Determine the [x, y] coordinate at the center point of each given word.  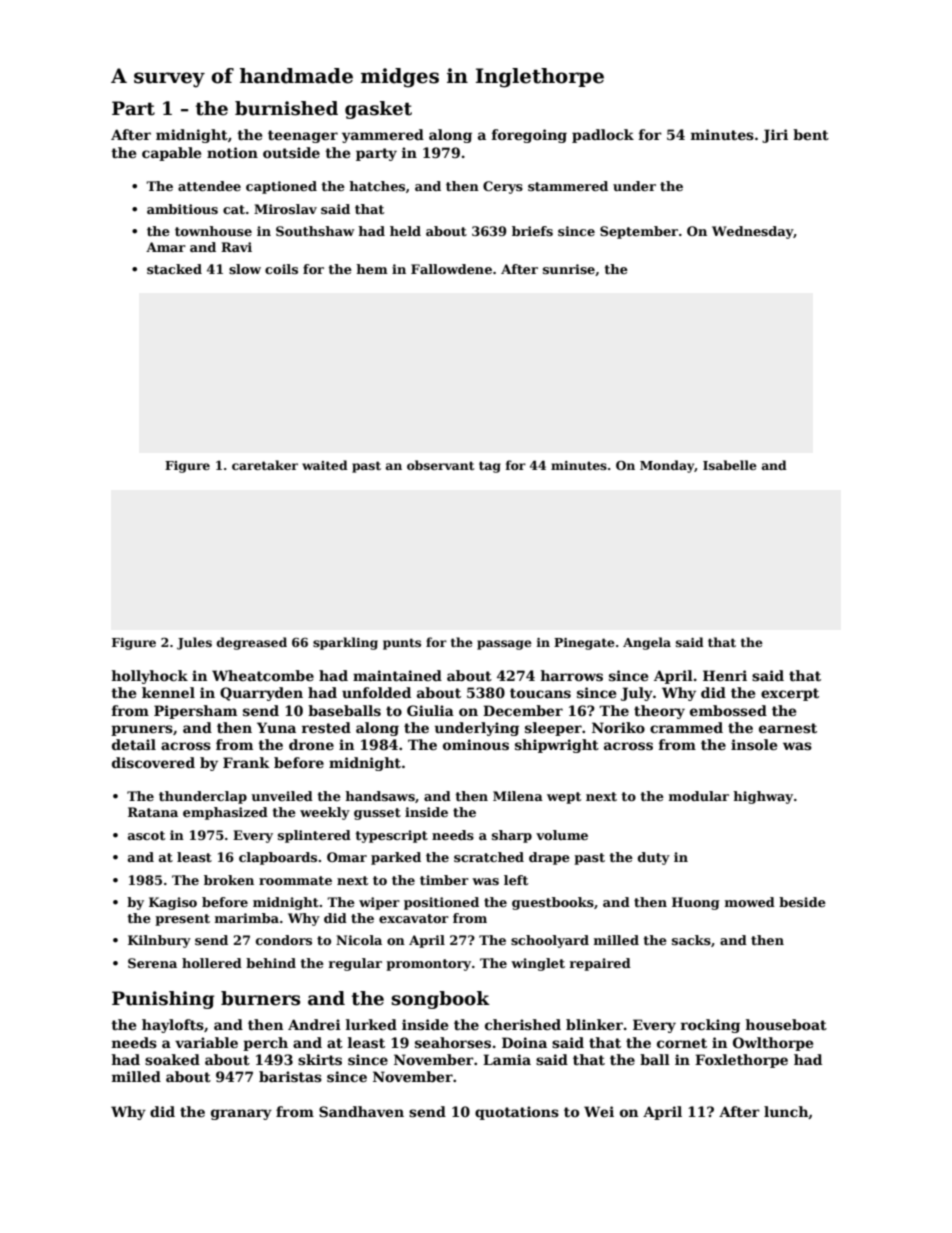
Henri [725, 675]
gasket [378, 110]
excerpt [790, 694]
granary [241, 1114]
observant [440, 465]
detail [134, 744]
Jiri [775, 136]
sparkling [345, 643]
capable [171, 154]
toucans [540, 693]
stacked [174, 269]
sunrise [569, 269]
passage [504, 645]
